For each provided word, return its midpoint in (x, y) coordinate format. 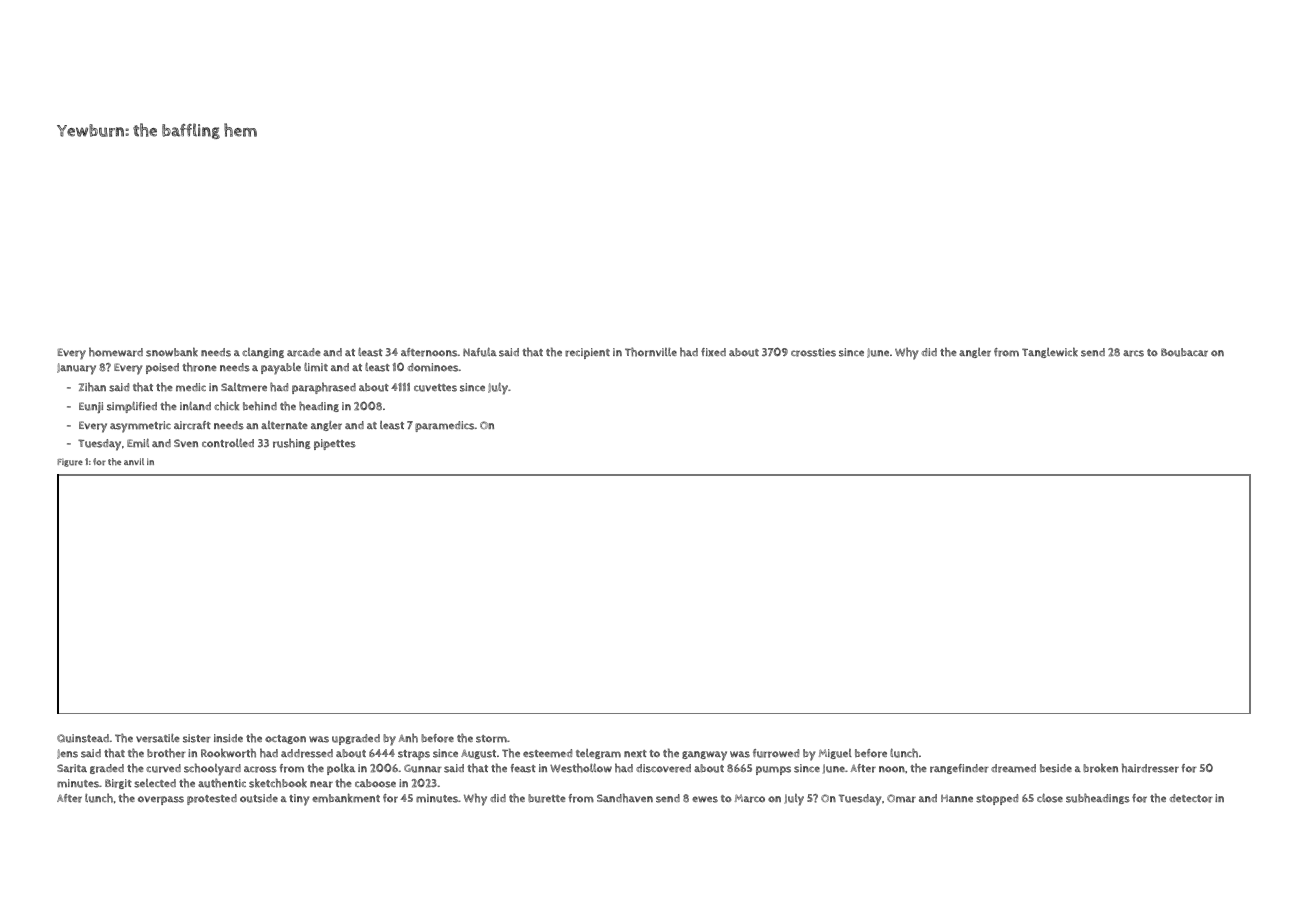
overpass (161, 800)
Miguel (835, 754)
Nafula (480, 352)
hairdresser (1150, 768)
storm (491, 739)
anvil (134, 461)
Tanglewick (1050, 352)
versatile (158, 738)
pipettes (335, 444)
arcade (304, 352)
